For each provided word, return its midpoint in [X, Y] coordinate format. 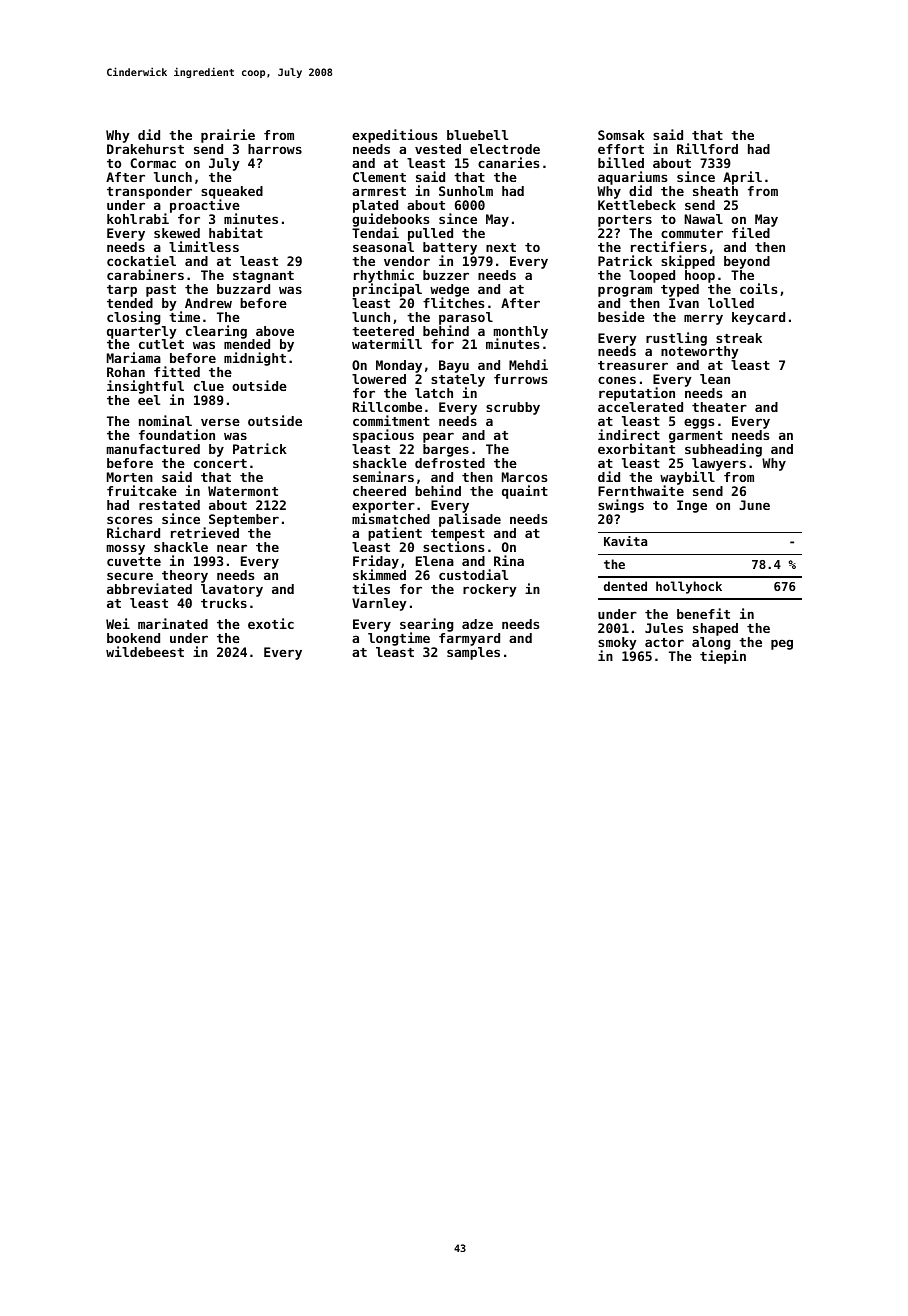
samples [473, 653]
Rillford [707, 148]
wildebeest [145, 651]
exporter [383, 507]
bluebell [477, 135]
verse [220, 422]
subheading [723, 450]
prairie [228, 136]
